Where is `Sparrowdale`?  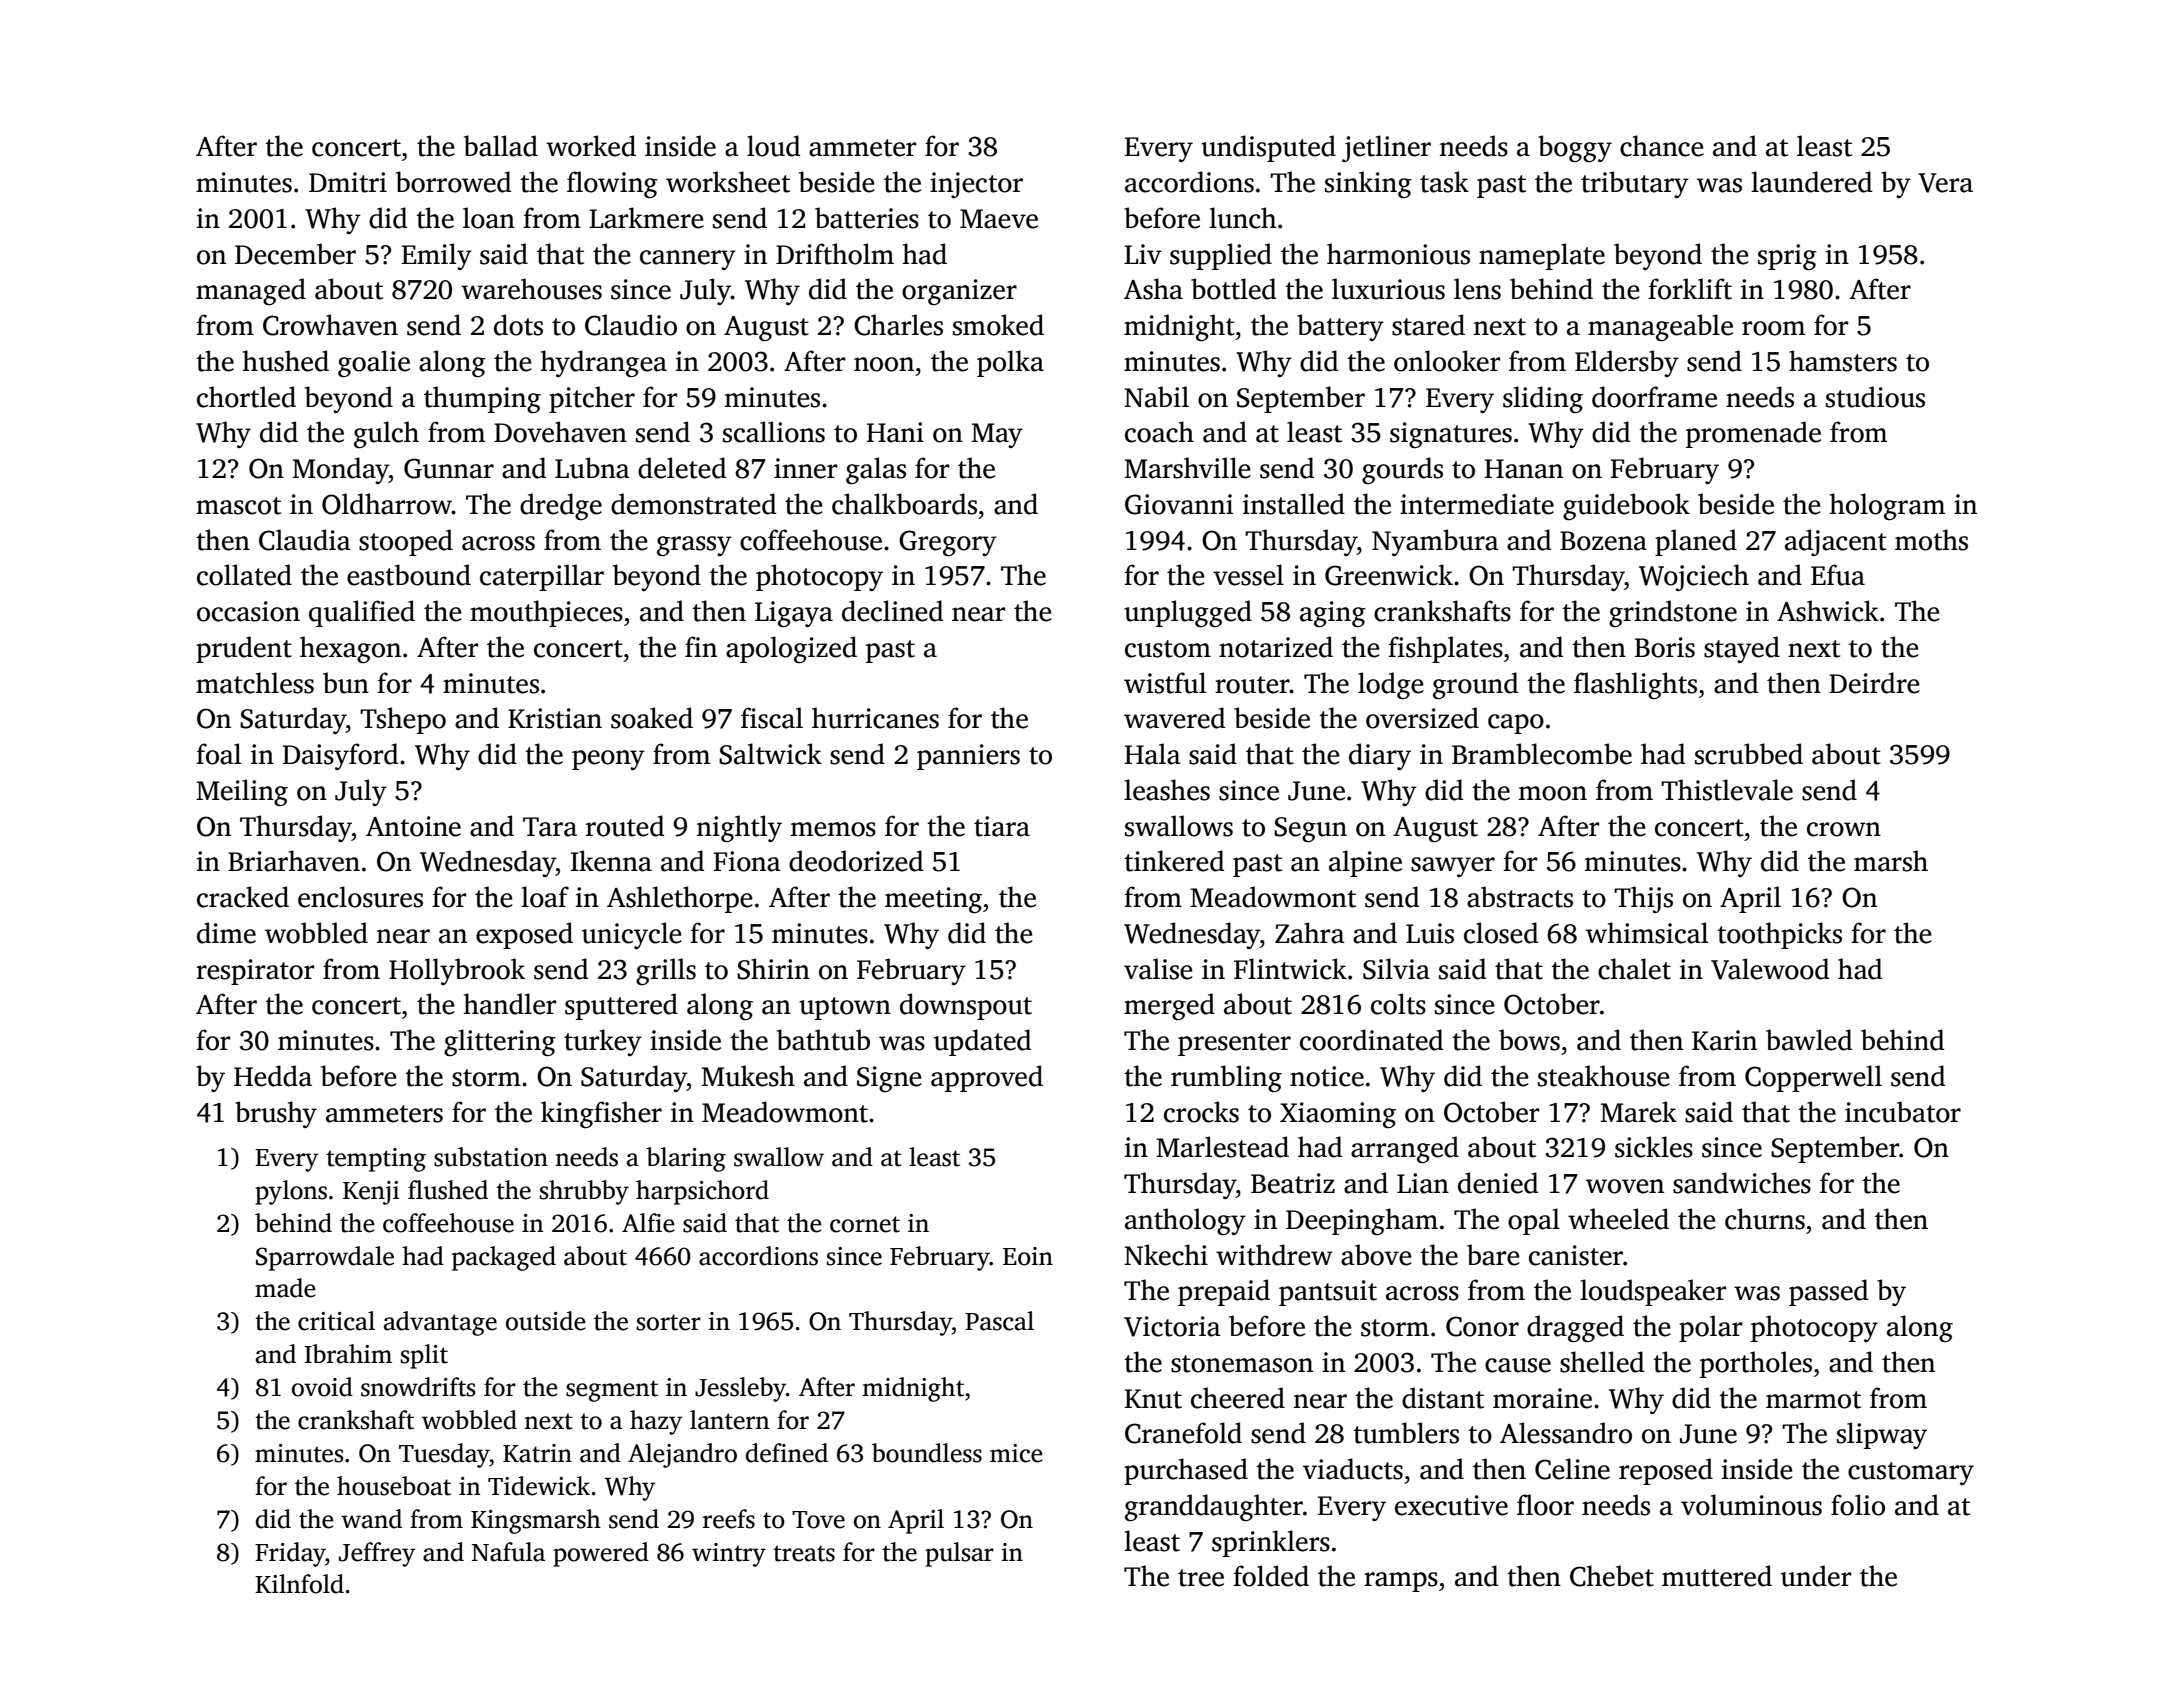 Sparrowdale is located at coordinates (325, 1258).
